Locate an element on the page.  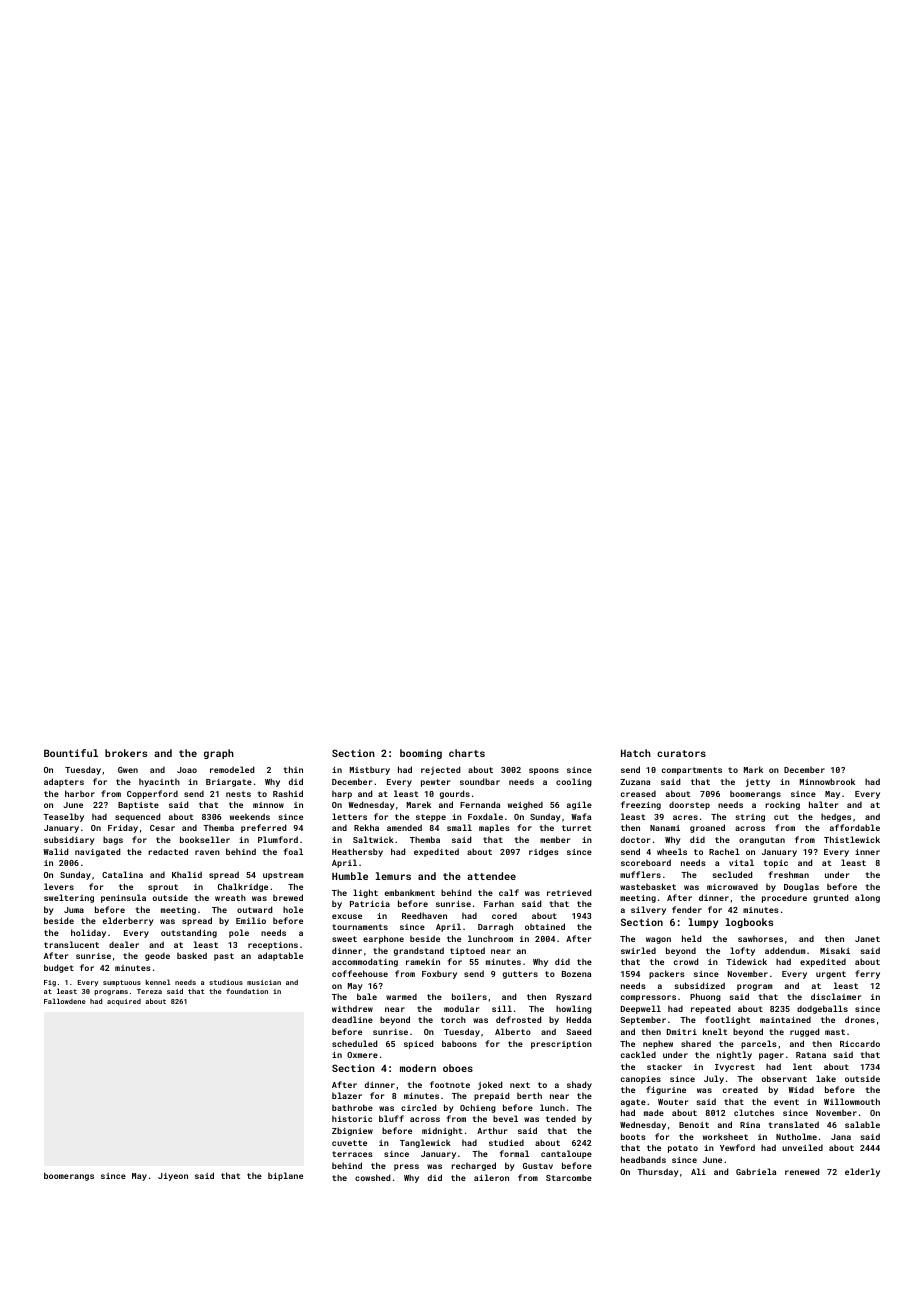
subsidiary is located at coordinates (69, 840).
